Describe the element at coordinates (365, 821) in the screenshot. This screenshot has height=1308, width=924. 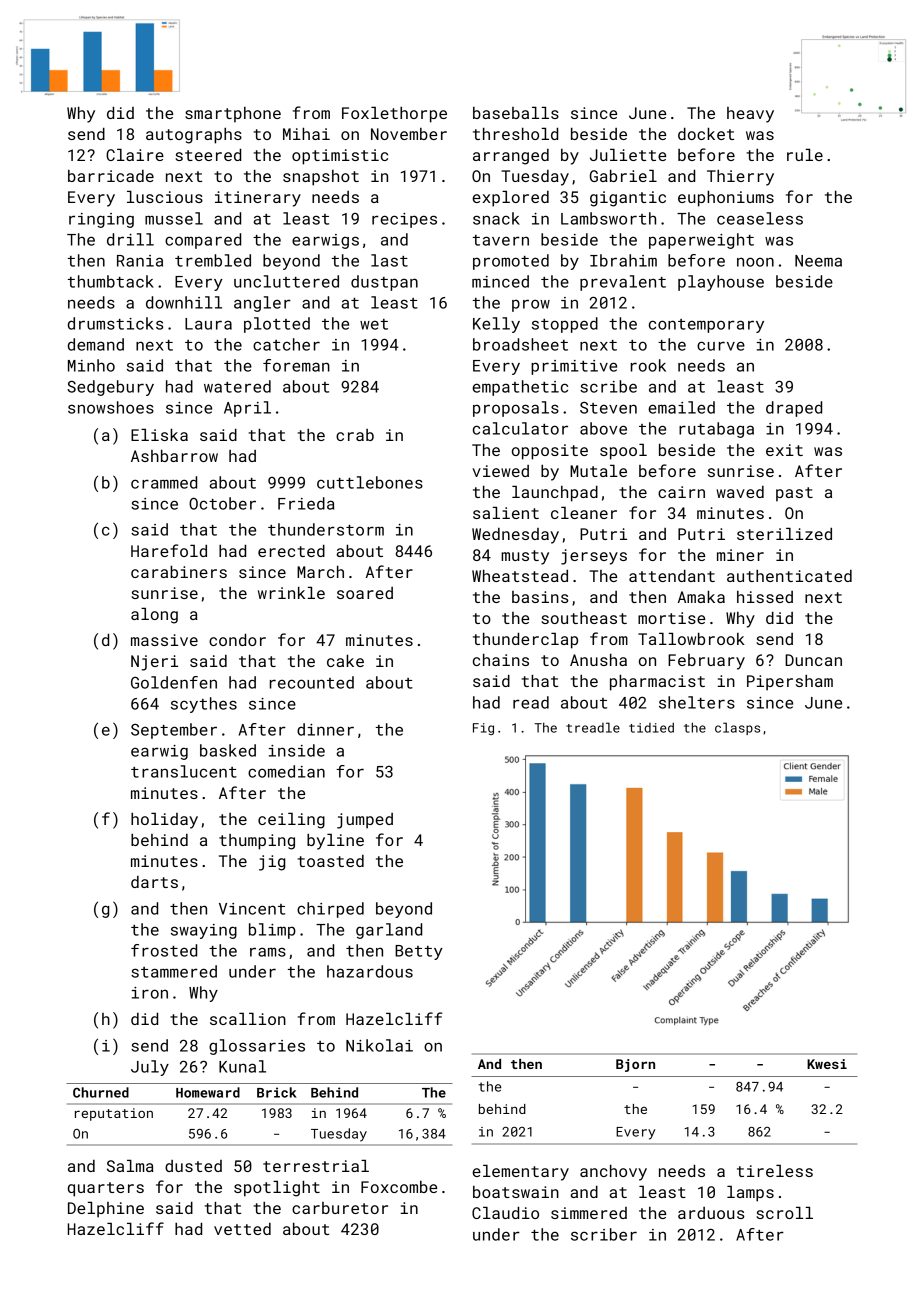
I see `jumped` at that location.
